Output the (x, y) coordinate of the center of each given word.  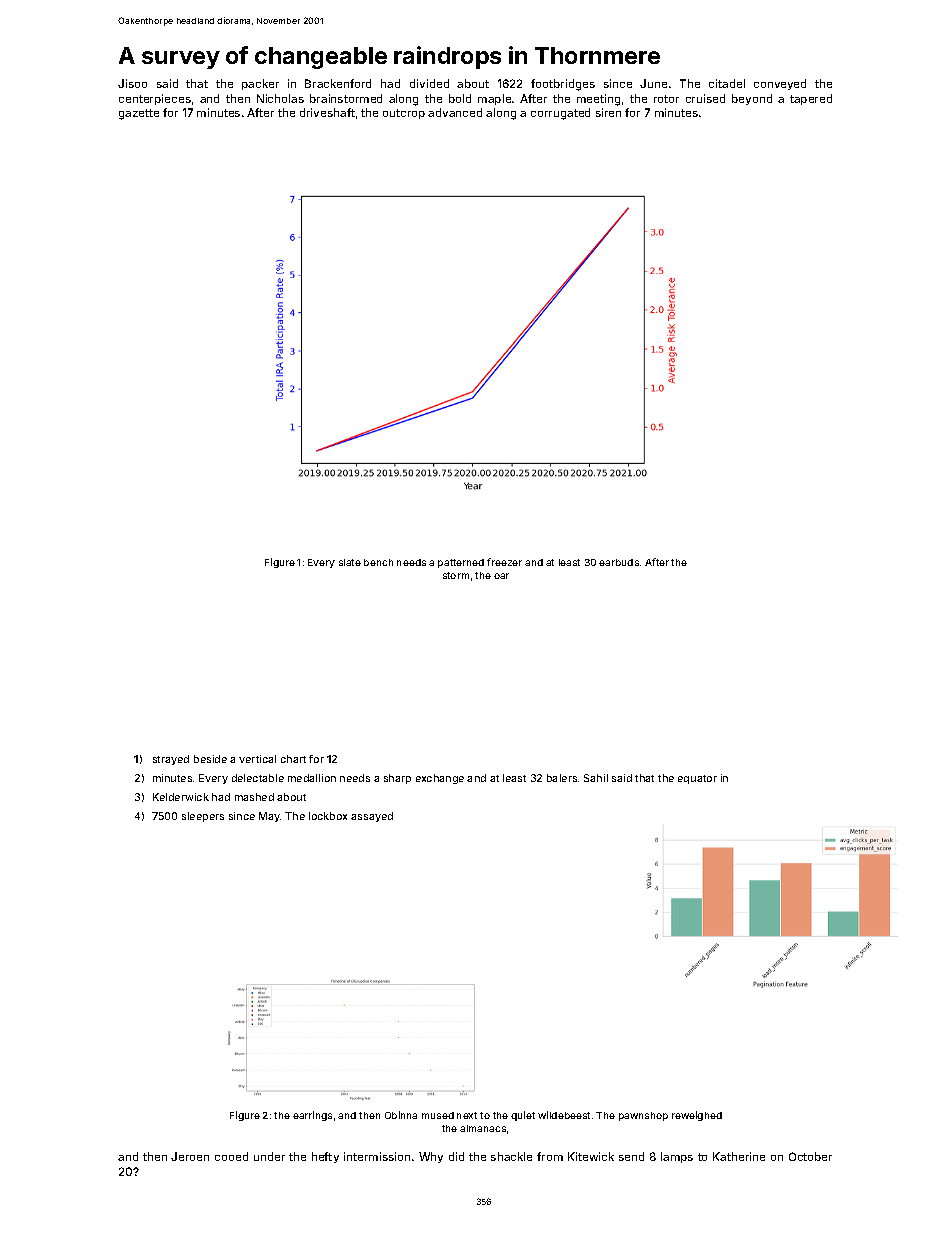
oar (501, 576)
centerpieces (155, 99)
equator (697, 779)
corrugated (560, 114)
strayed (171, 760)
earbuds (619, 562)
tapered (811, 99)
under (269, 1156)
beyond (752, 99)
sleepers (203, 817)
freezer (504, 562)
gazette (139, 114)
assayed (372, 817)
